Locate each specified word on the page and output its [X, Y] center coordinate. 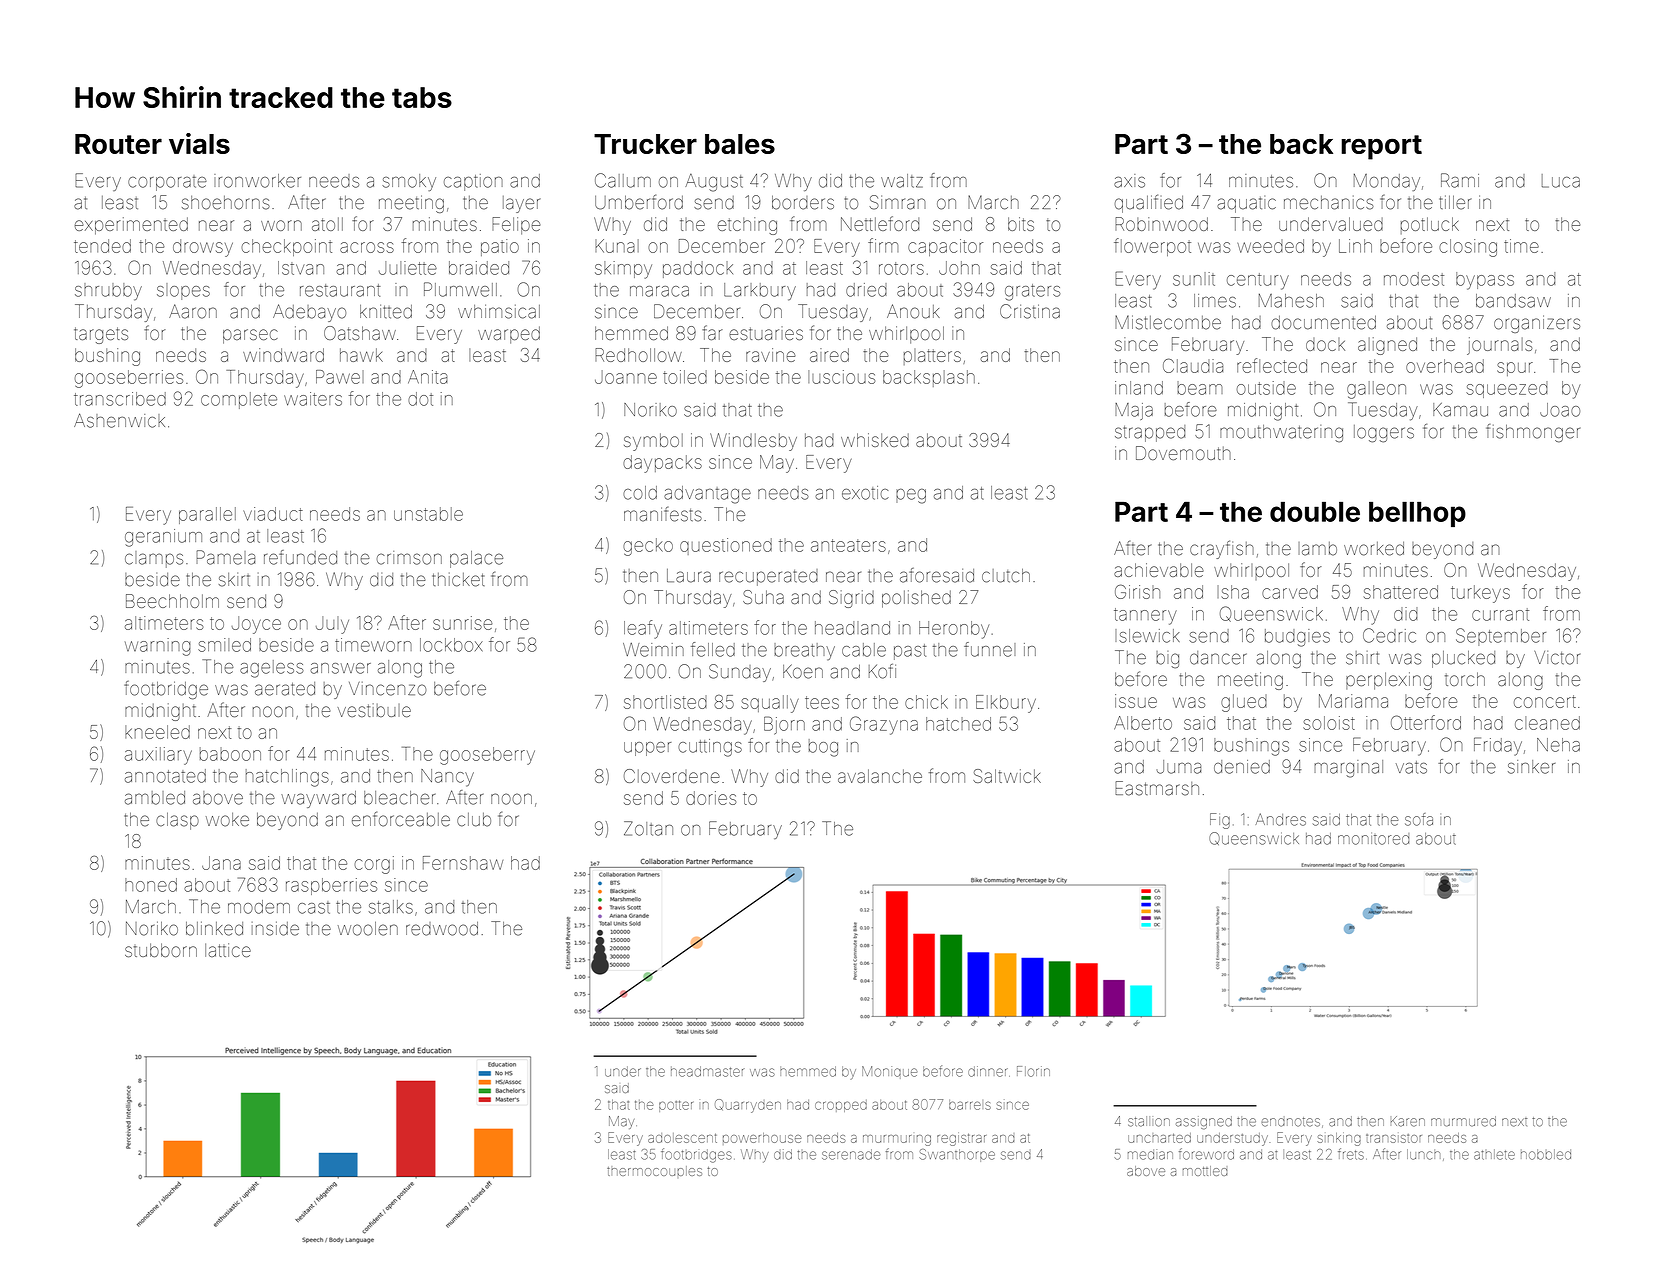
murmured [1463, 1121]
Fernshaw [463, 863]
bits [1021, 224]
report [1381, 147]
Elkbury [1006, 704]
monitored [1373, 839]
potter [676, 1106]
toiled [685, 377]
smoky [409, 182]
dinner [988, 1071]
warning [158, 647]
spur [1515, 369]
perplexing [1389, 681]
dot [420, 399]
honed [151, 885]
